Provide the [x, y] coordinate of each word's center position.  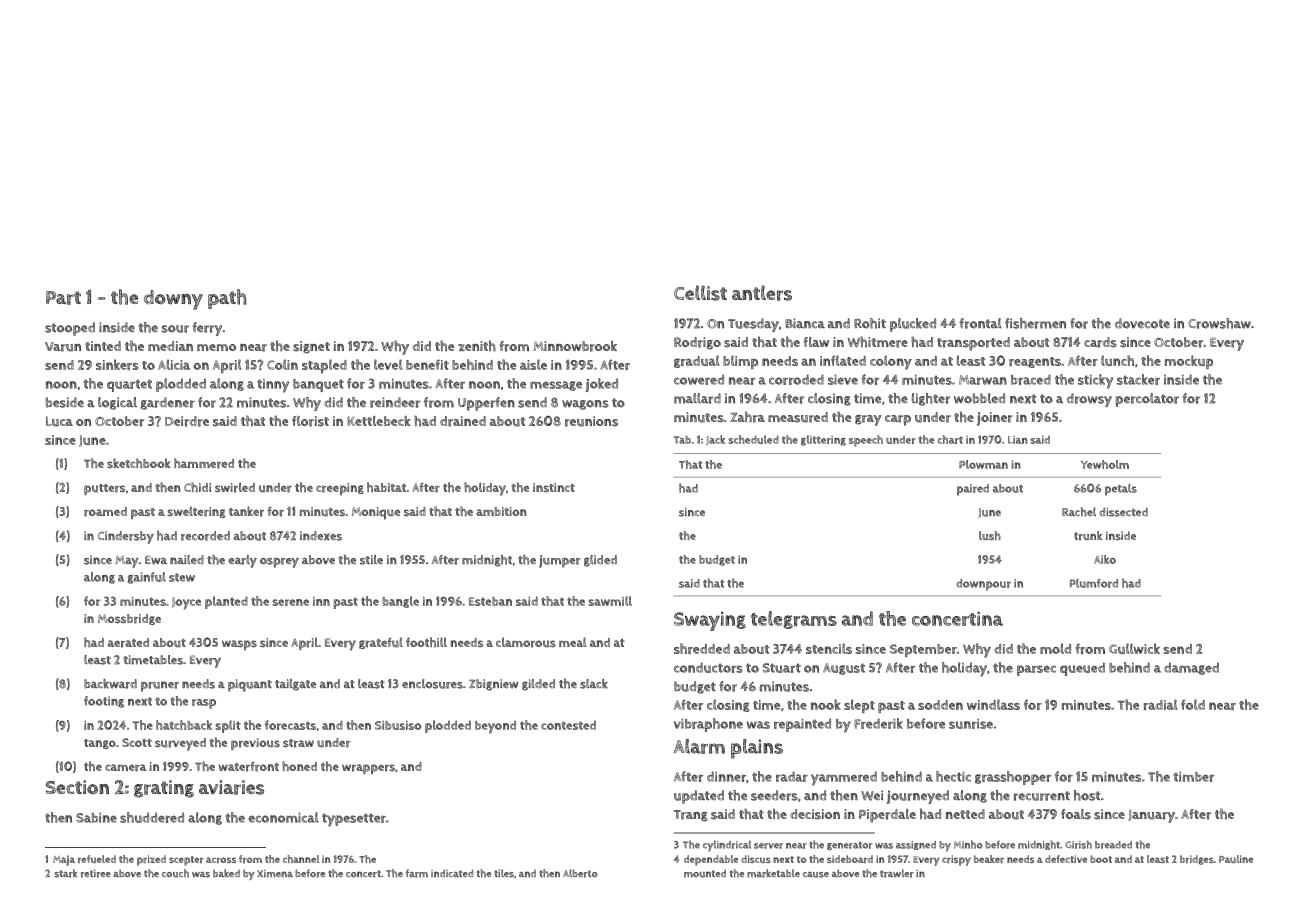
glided [600, 561]
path [227, 299]
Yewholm [1105, 464]
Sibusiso [398, 725]
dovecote [1142, 323]
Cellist [700, 293]
